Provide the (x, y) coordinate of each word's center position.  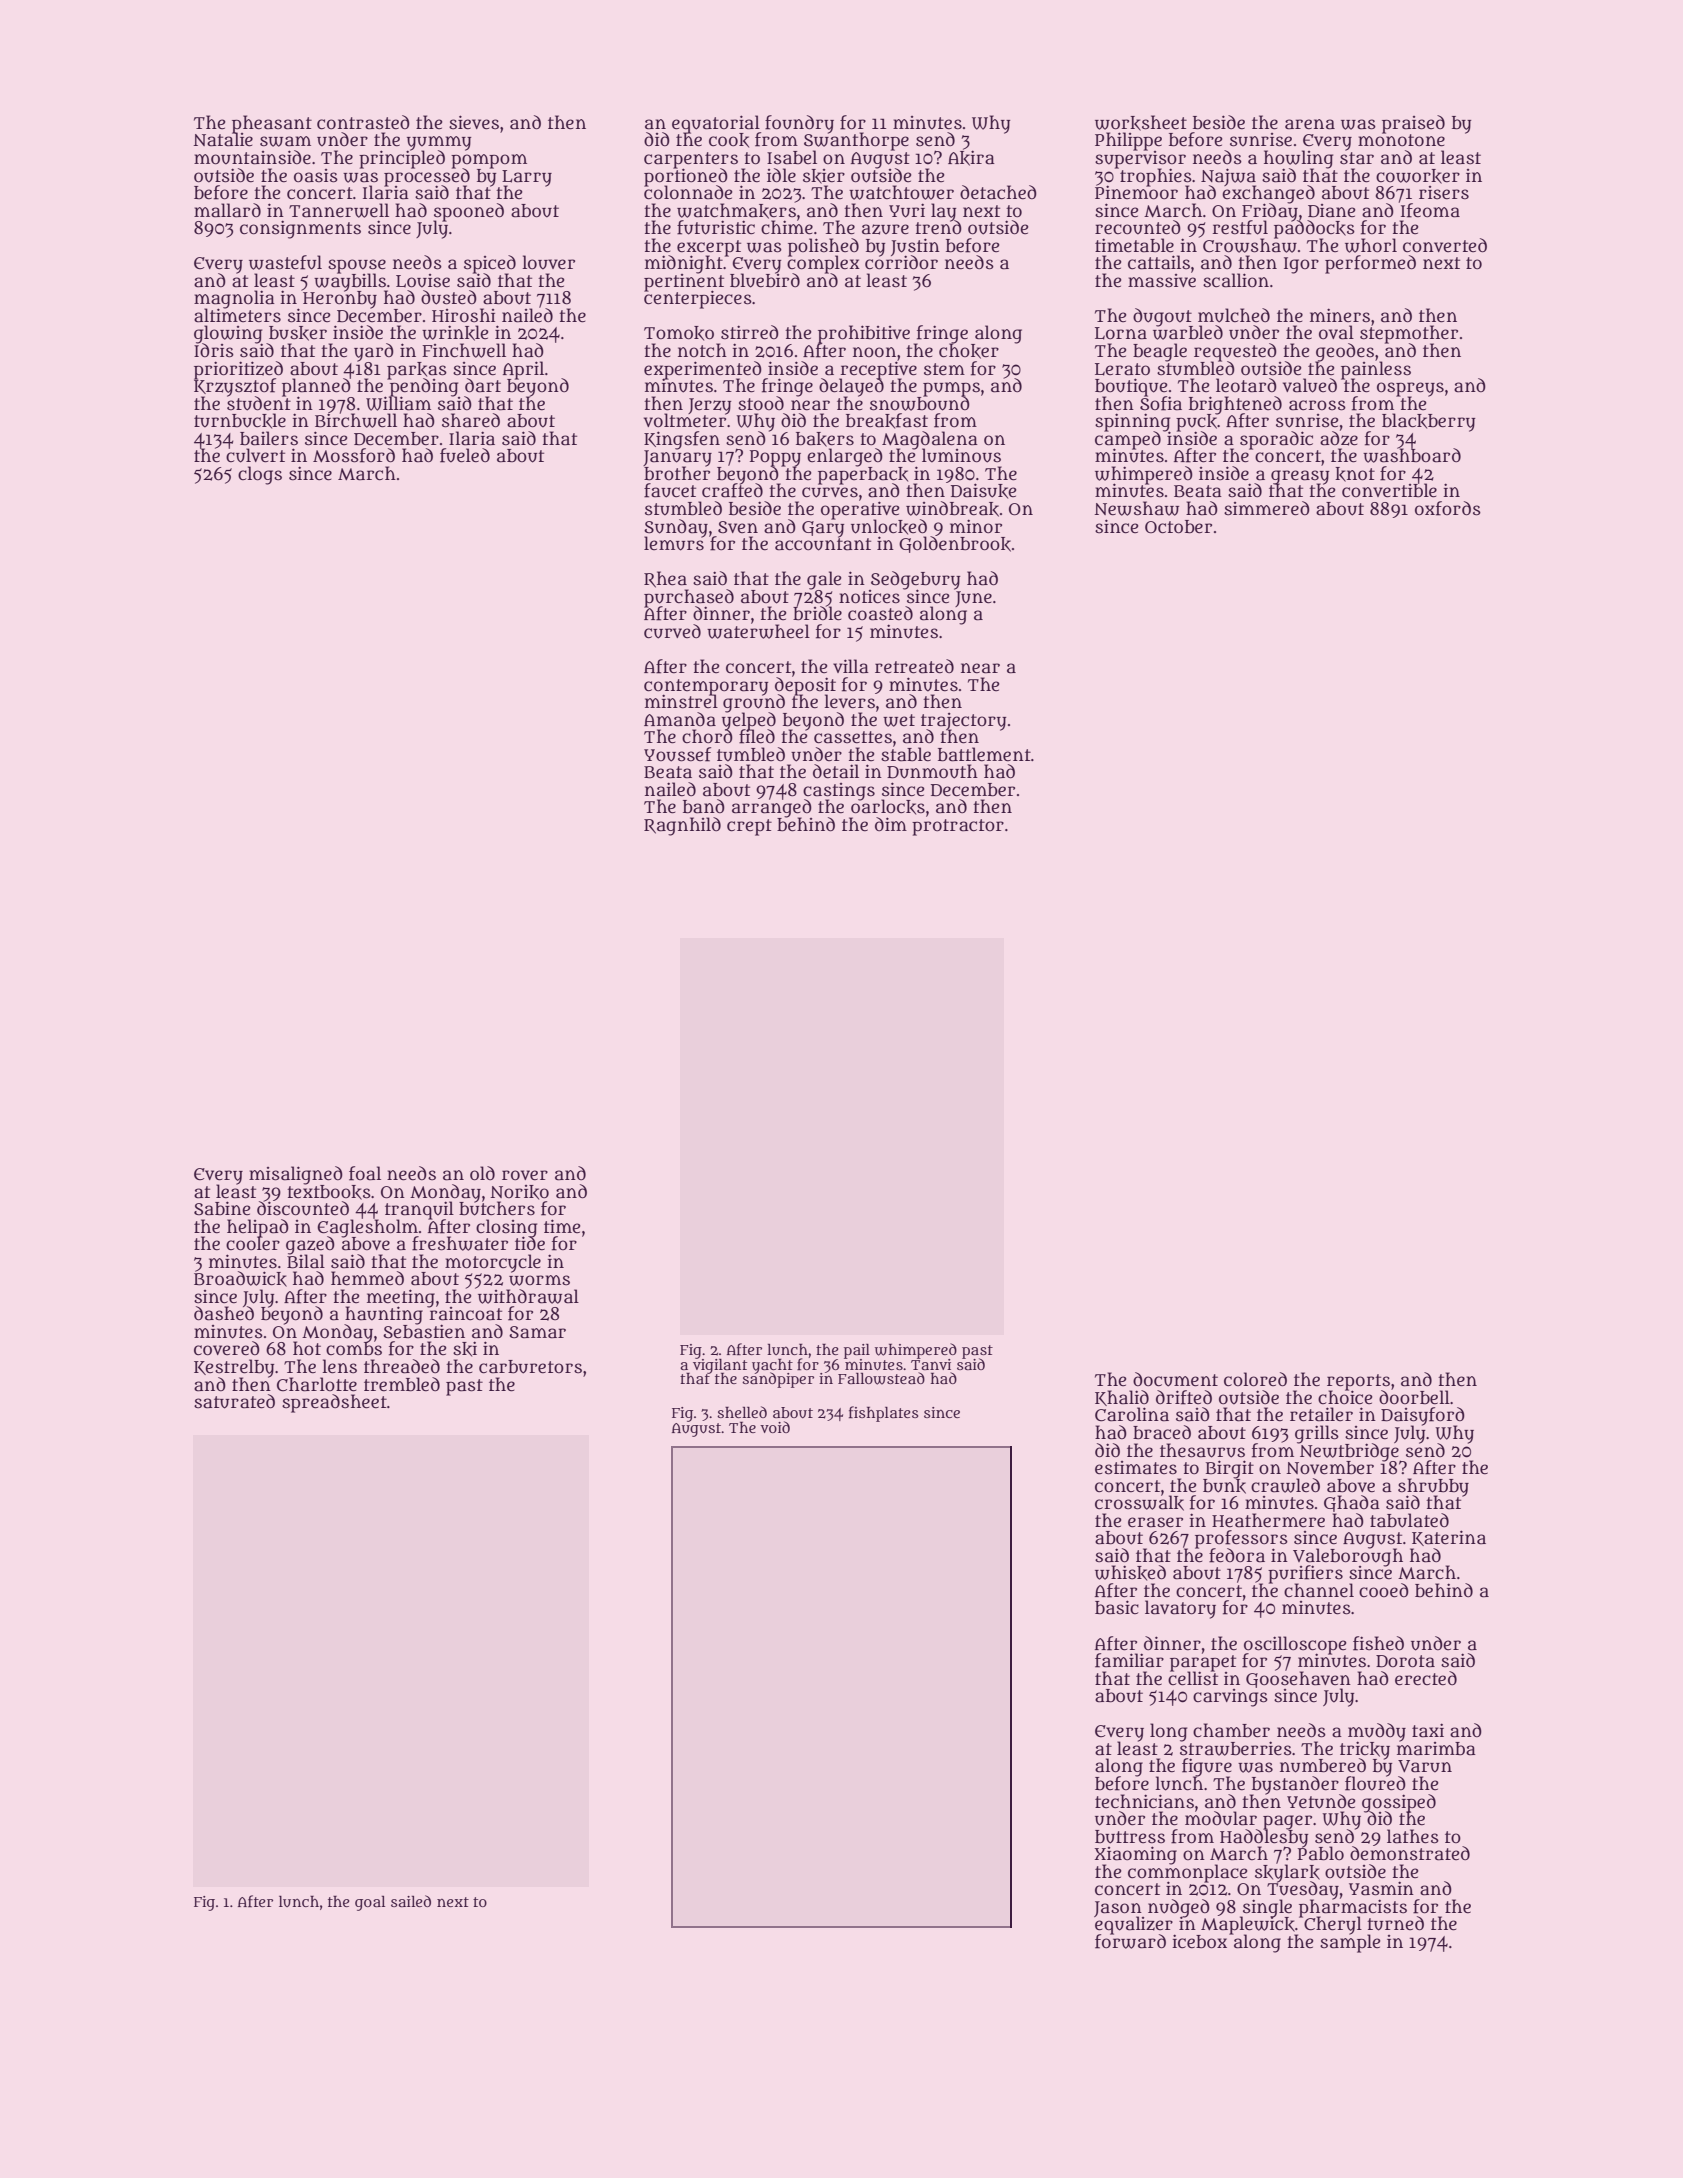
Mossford (354, 455)
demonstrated (1410, 1853)
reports (1358, 1382)
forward (1130, 1941)
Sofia (1161, 403)
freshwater (460, 1243)
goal (370, 1903)
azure (885, 229)
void (775, 1427)
